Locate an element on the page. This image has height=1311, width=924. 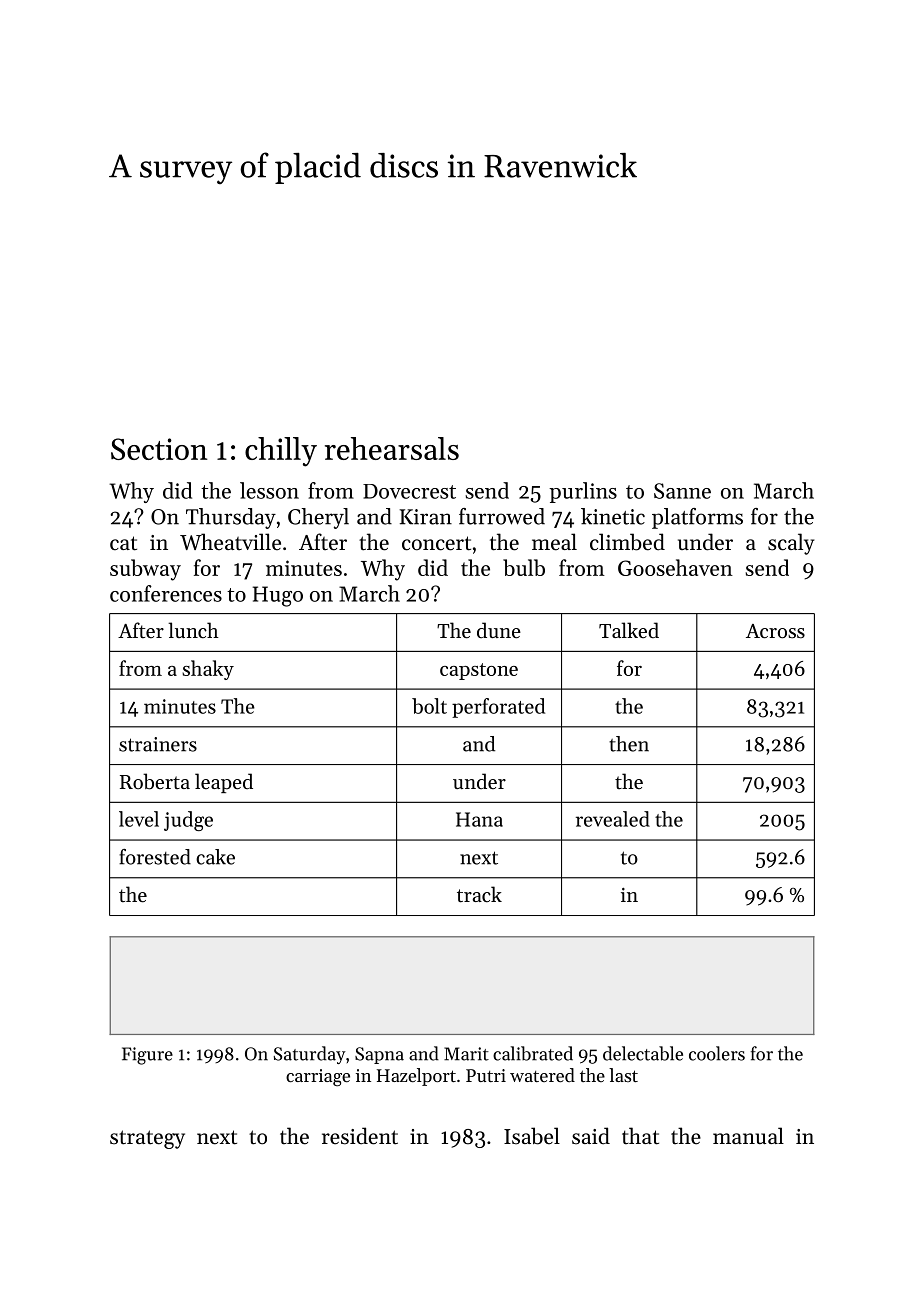
Section is located at coordinates (159, 449).
